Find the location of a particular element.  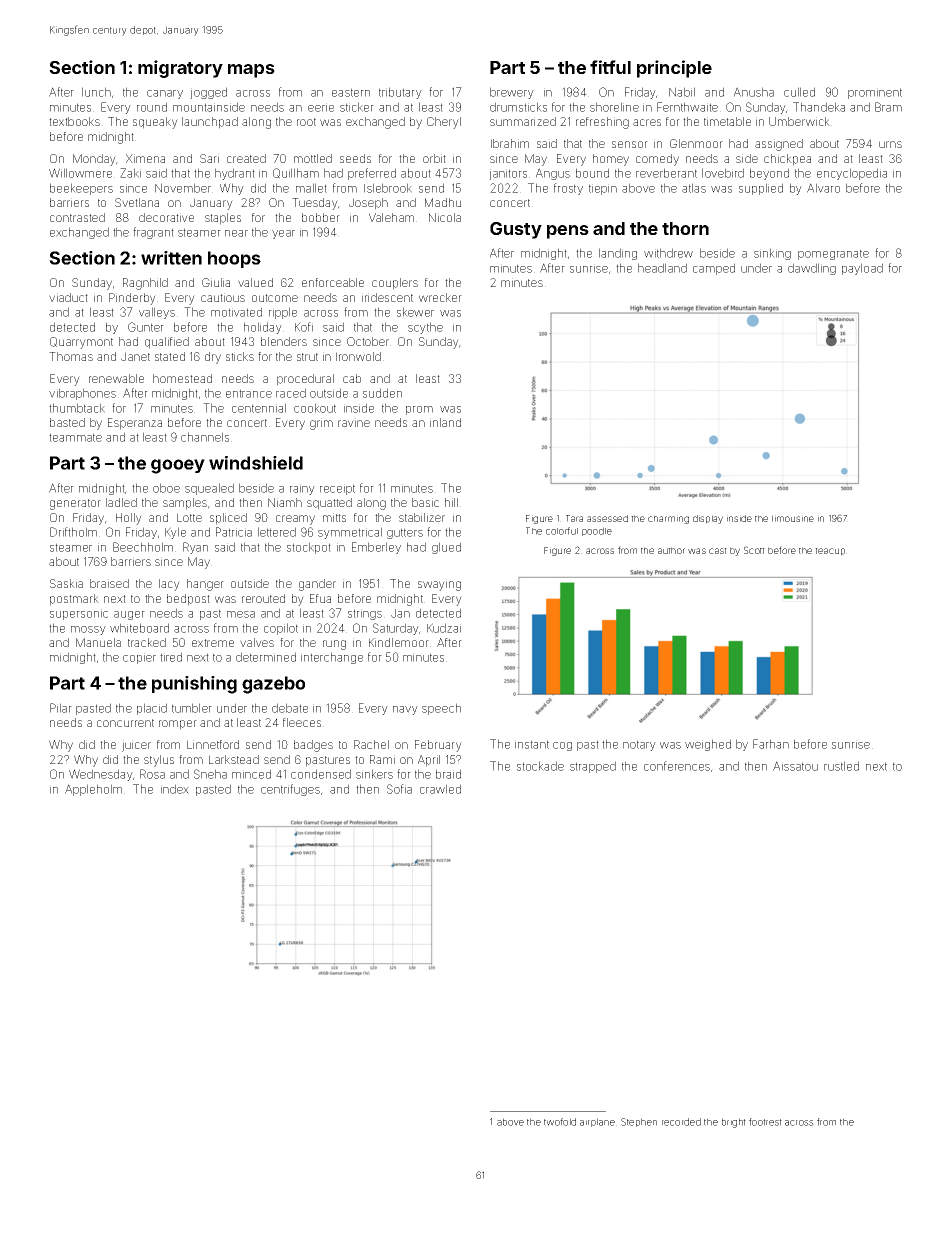

wrecker is located at coordinates (440, 297).
